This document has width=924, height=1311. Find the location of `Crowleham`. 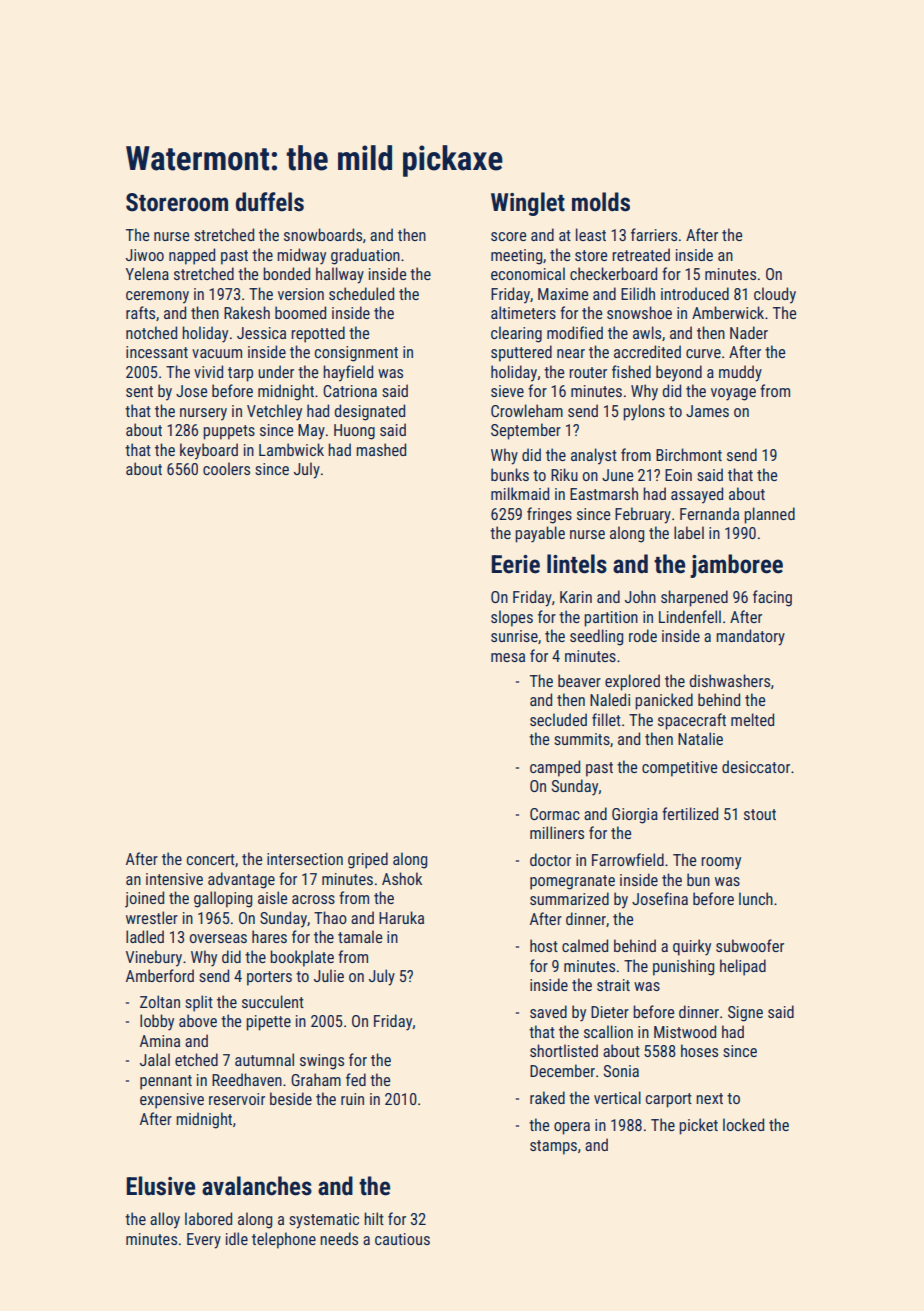

Crowleham is located at coordinates (527, 410).
